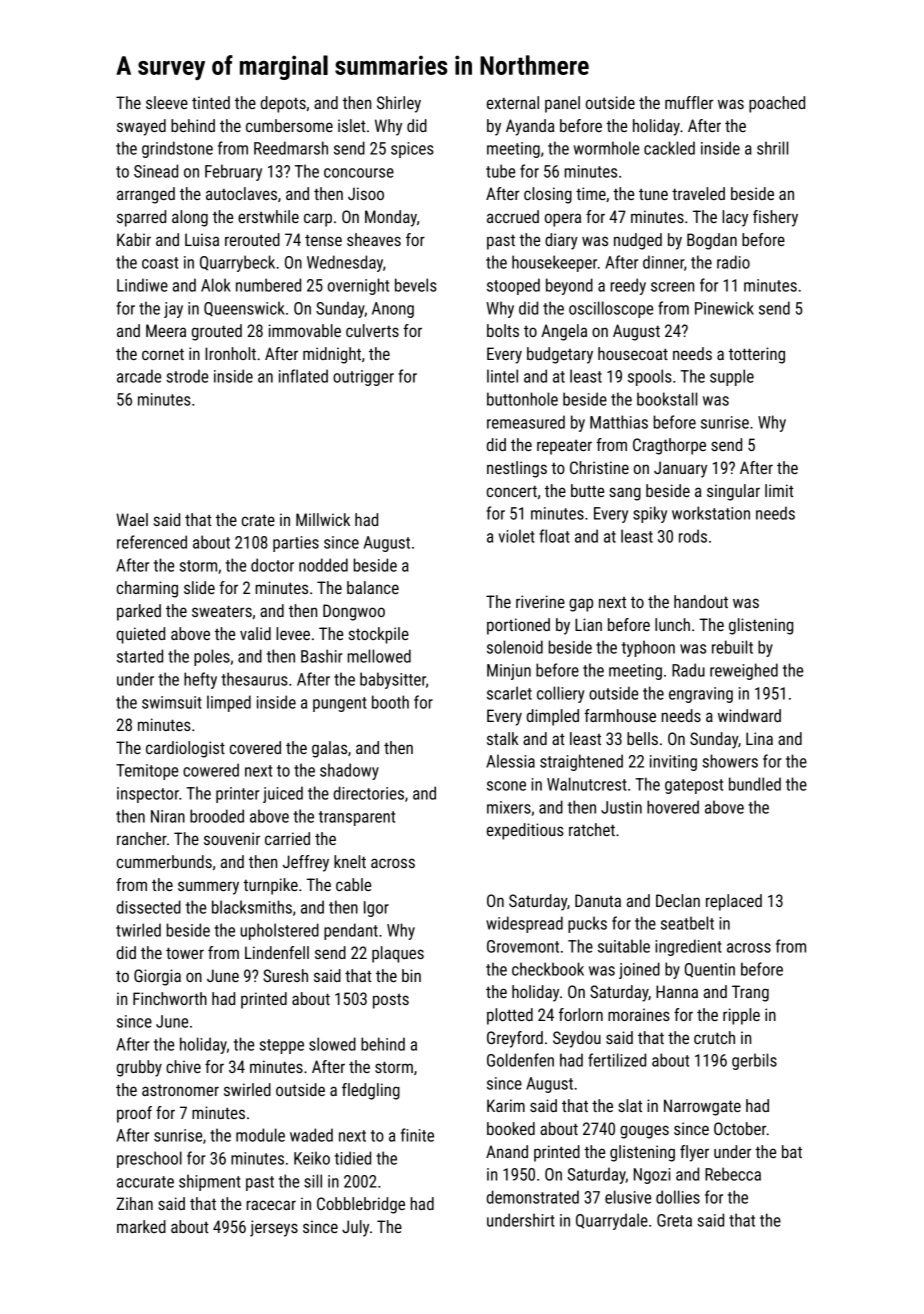 The image size is (924, 1314). Describe the element at coordinates (533, 1197) in the screenshot. I see `demonstrated` at that location.
